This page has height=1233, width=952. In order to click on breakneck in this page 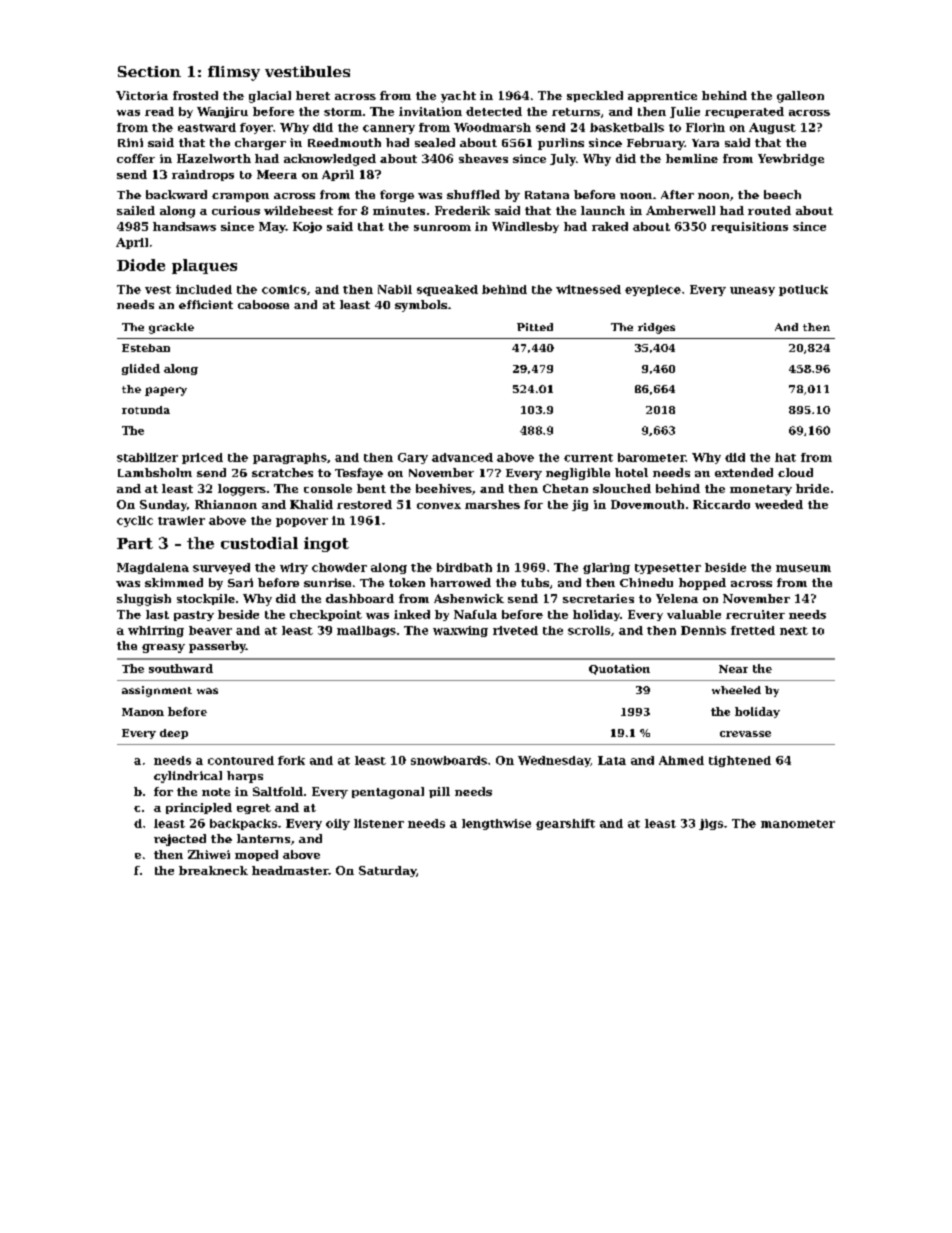, I will do `click(213, 870)`.
